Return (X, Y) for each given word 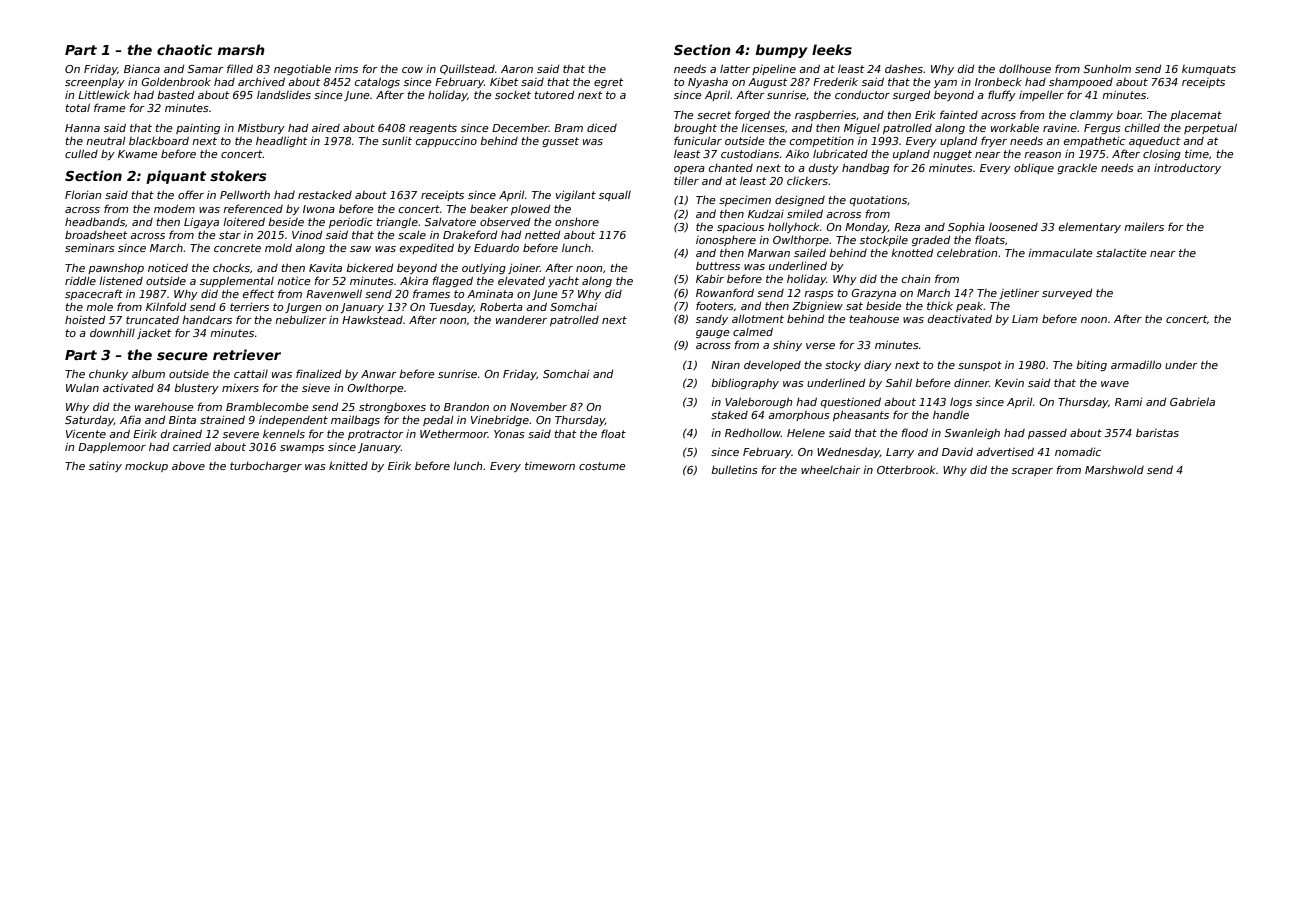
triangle (397, 222)
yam (945, 84)
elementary (1090, 227)
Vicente (86, 434)
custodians (750, 153)
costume (602, 466)
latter (735, 68)
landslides (284, 95)
